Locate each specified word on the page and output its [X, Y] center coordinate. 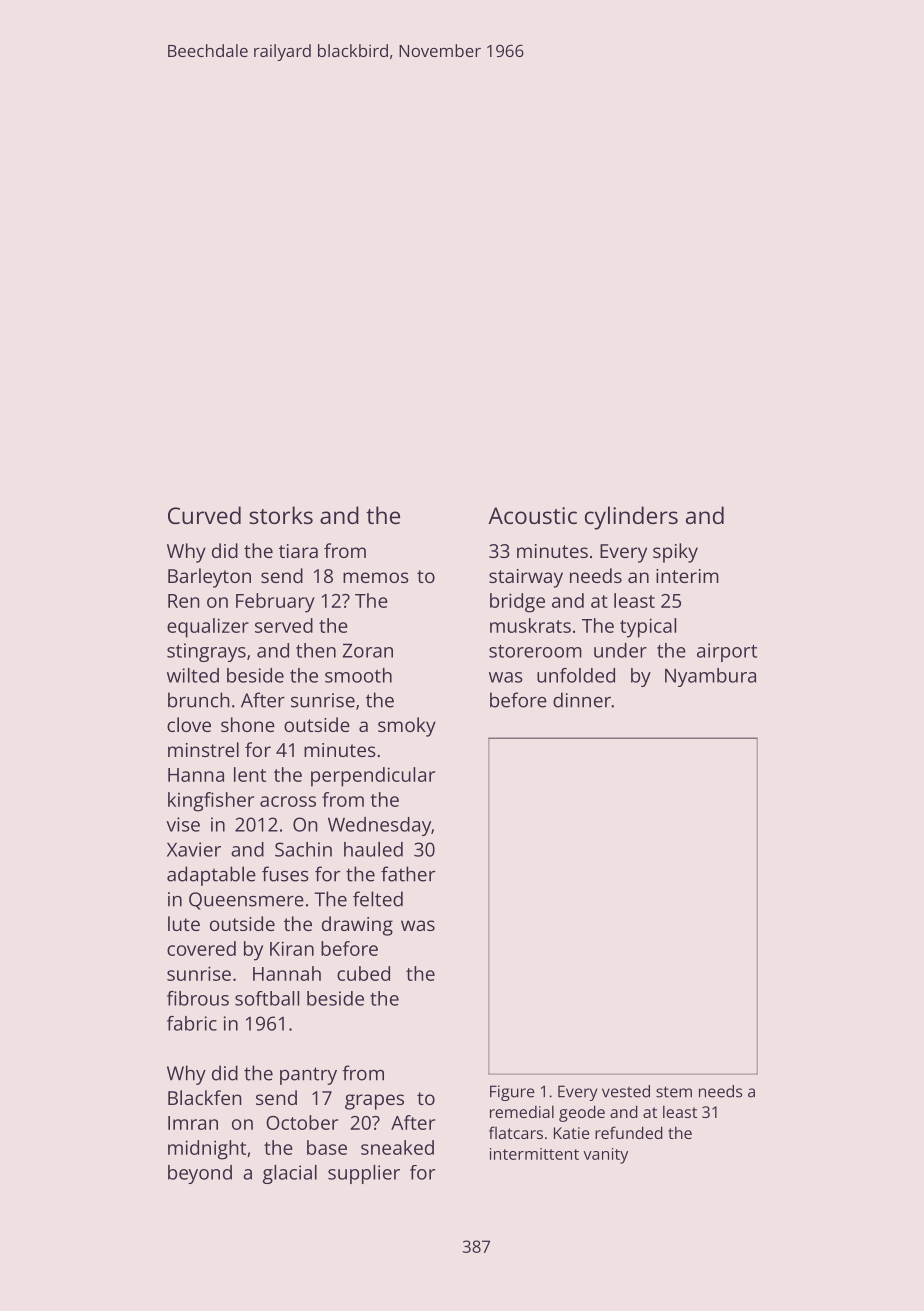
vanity [605, 1156]
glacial [290, 1174]
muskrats [530, 625]
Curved [204, 515]
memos [376, 577]
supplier [364, 1174]
